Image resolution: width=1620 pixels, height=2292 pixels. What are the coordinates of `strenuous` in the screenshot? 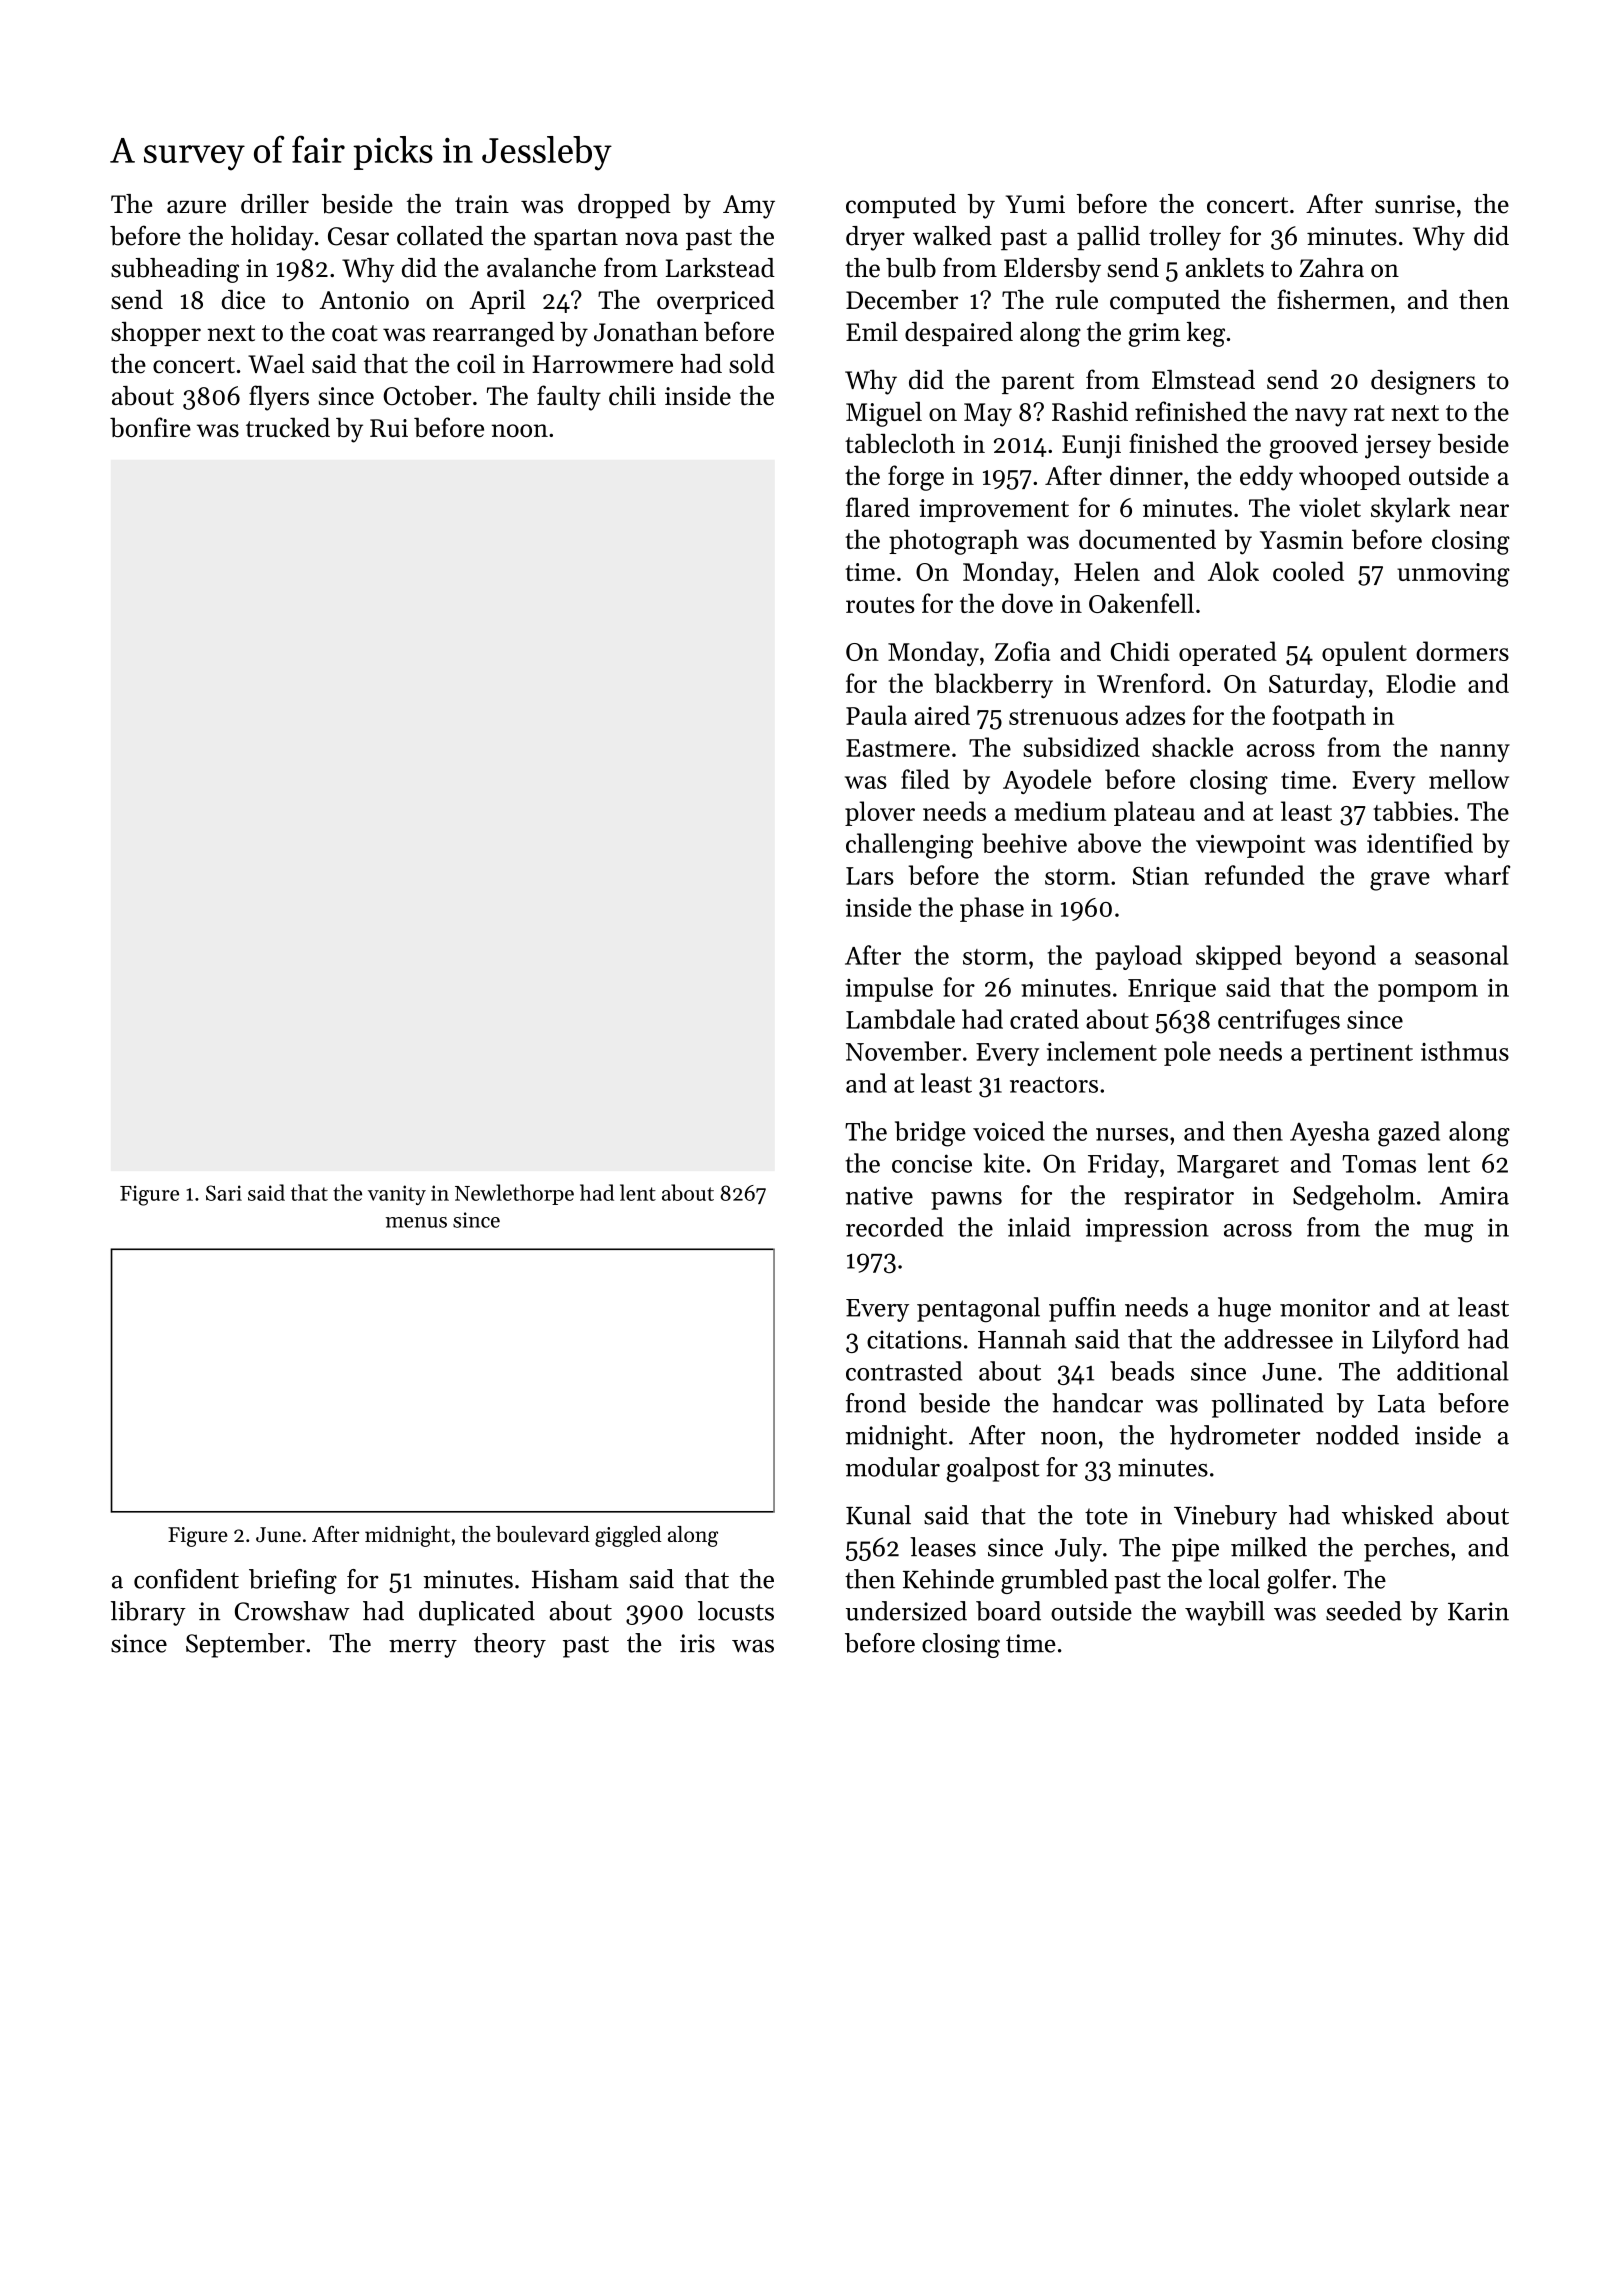 It's located at (1063, 717).
